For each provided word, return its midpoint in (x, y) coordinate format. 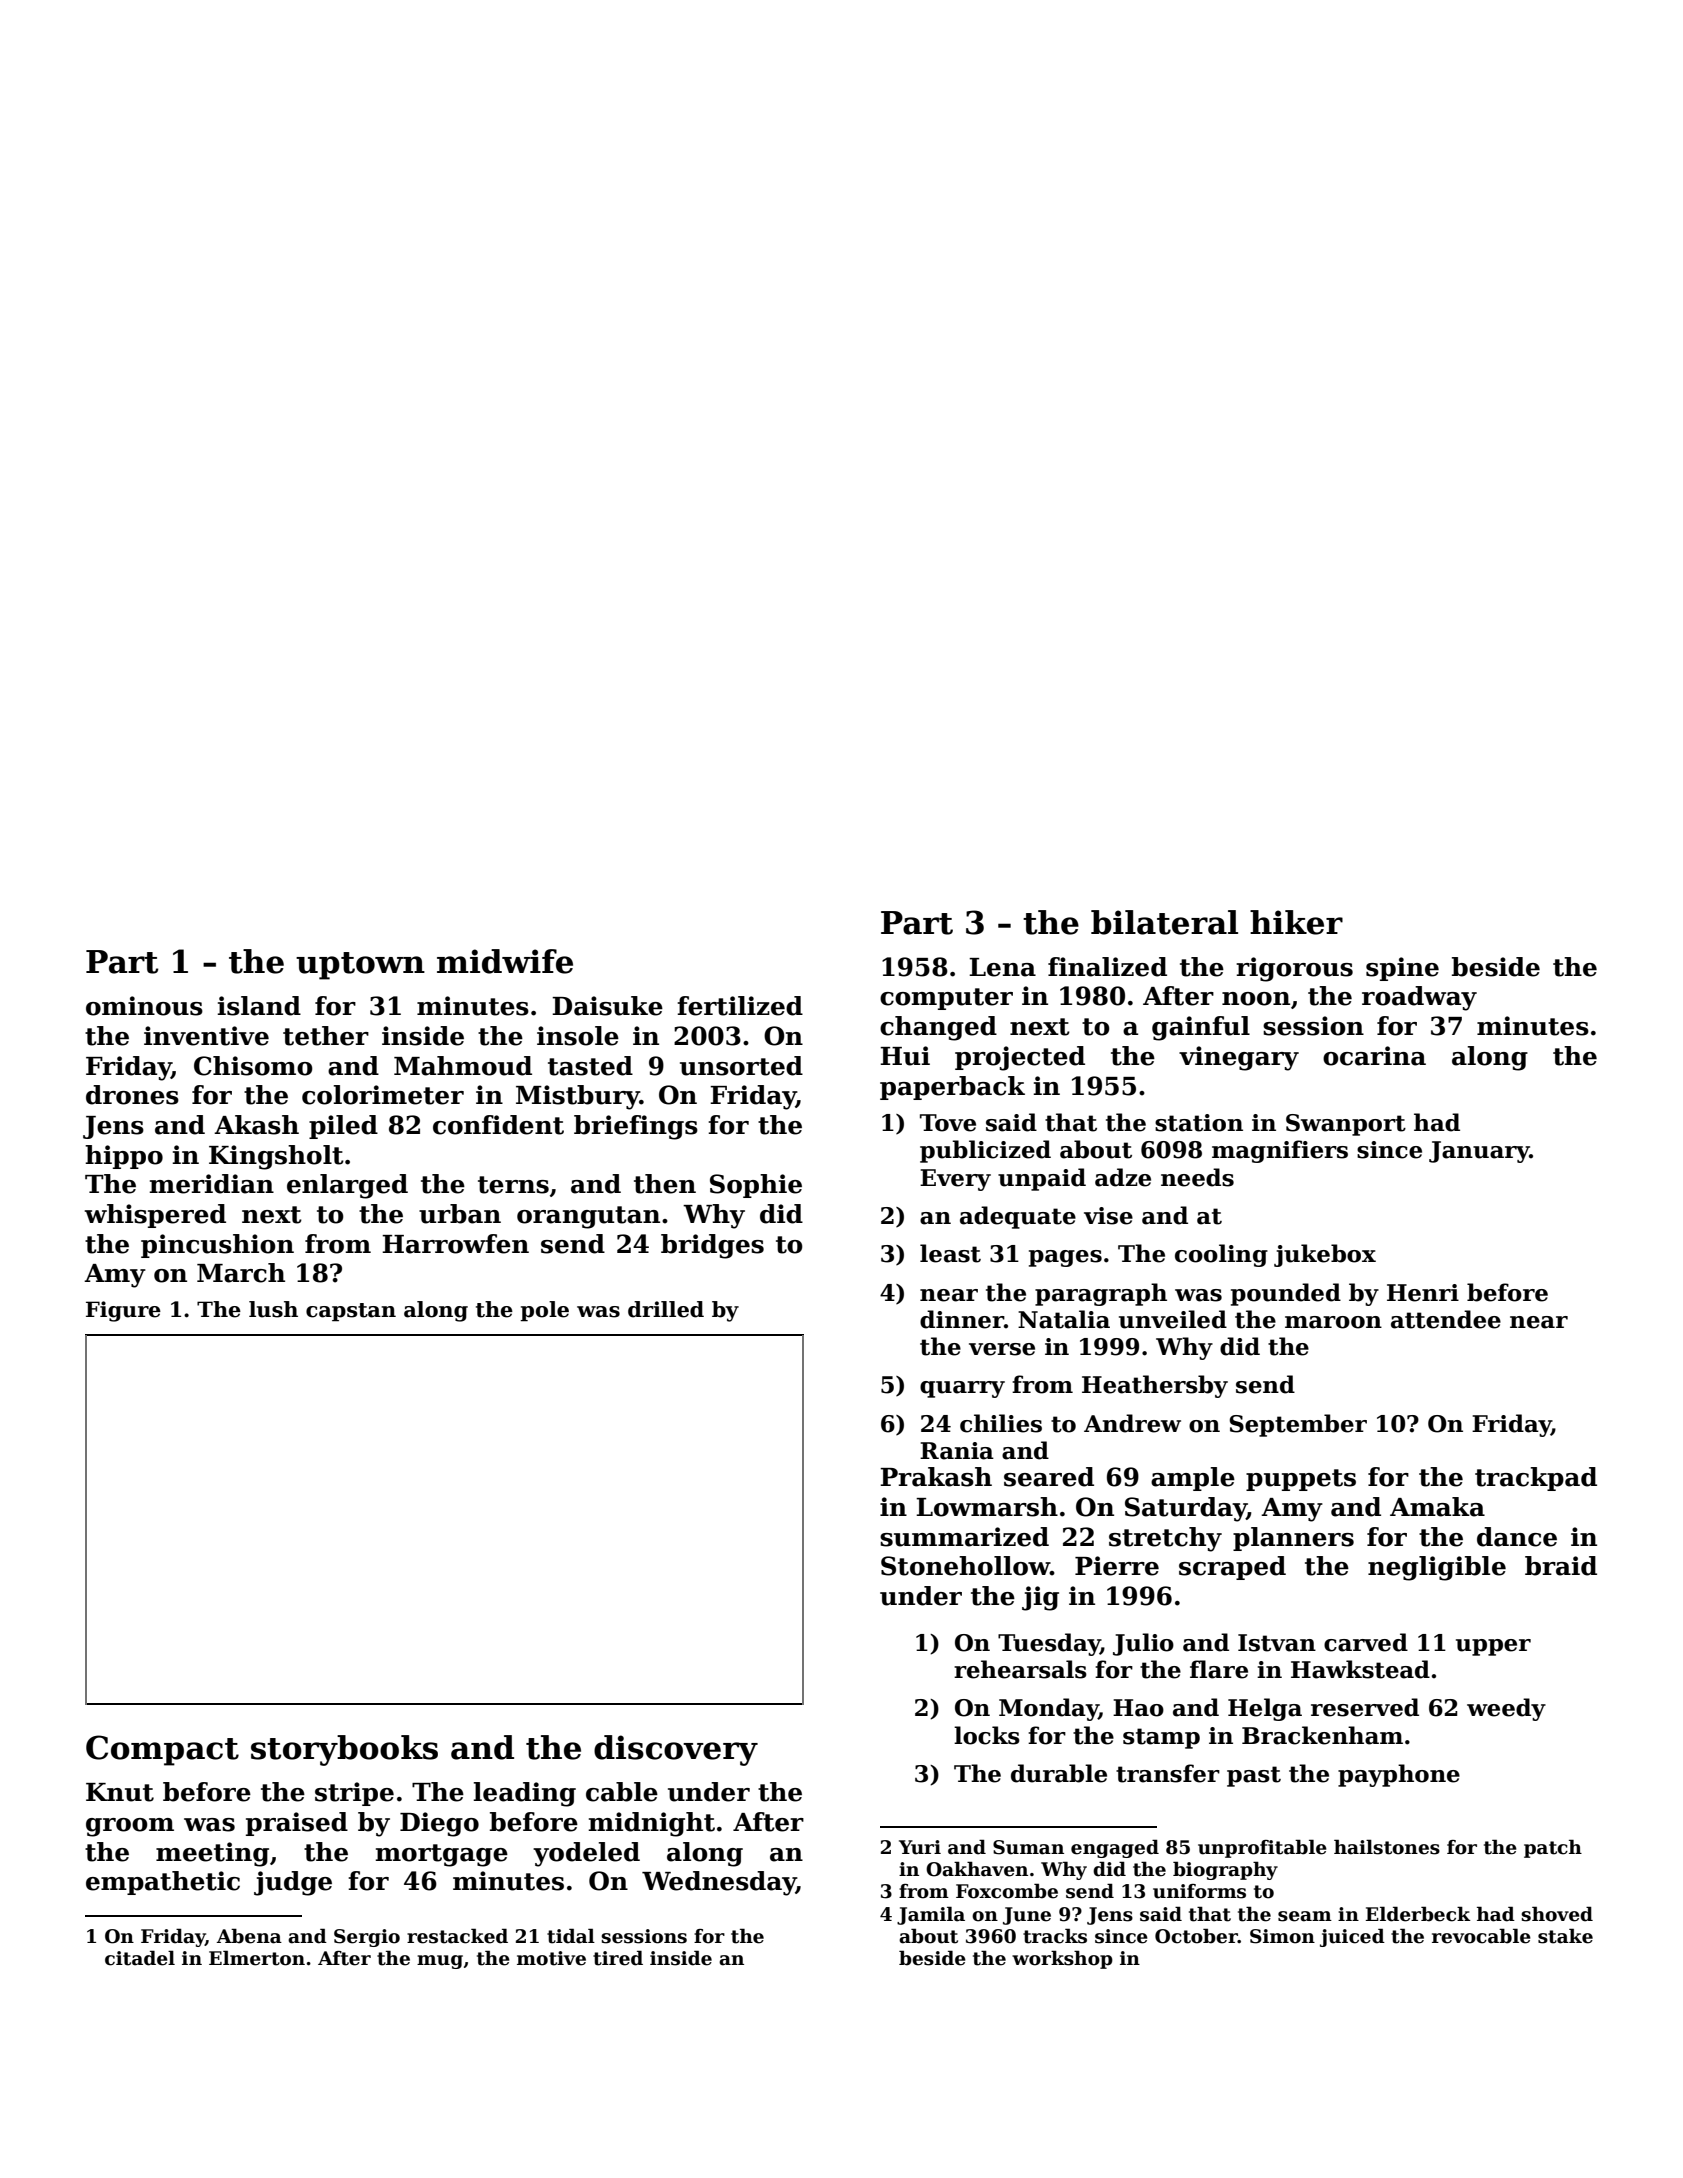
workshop (1062, 1959)
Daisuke (607, 1006)
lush (273, 1309)
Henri (1423, 1293)
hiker (1296, 922)
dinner (962, 1319)
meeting (212, 1854)
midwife (505, 961)
